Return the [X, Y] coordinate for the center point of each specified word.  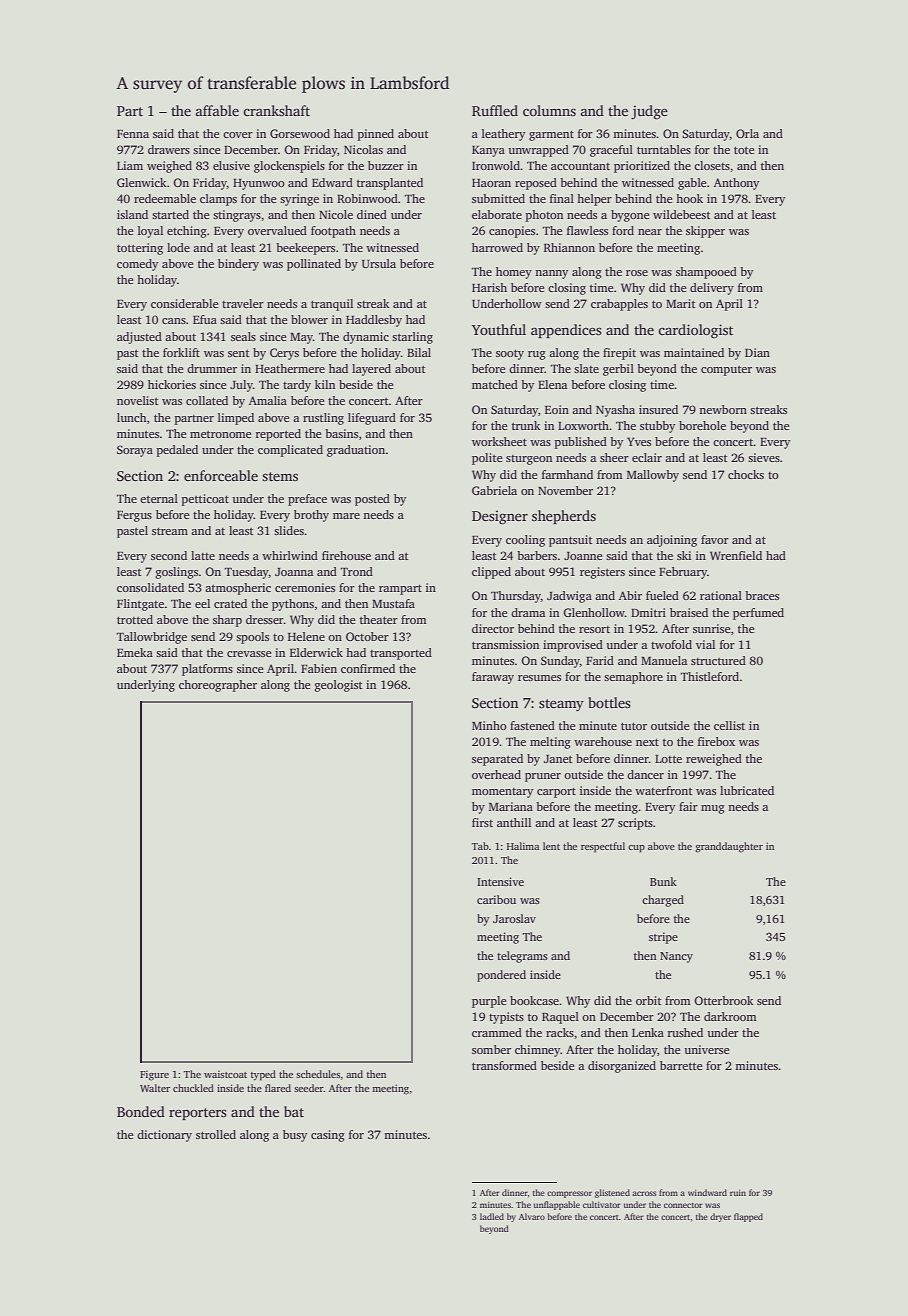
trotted [135, 619]
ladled [492, 1216]
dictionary [164, 1136]
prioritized [642, 167]
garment [551, 136]
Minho [489, 725]
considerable [184, 303]
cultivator [602, 1204]
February [683, 573]
